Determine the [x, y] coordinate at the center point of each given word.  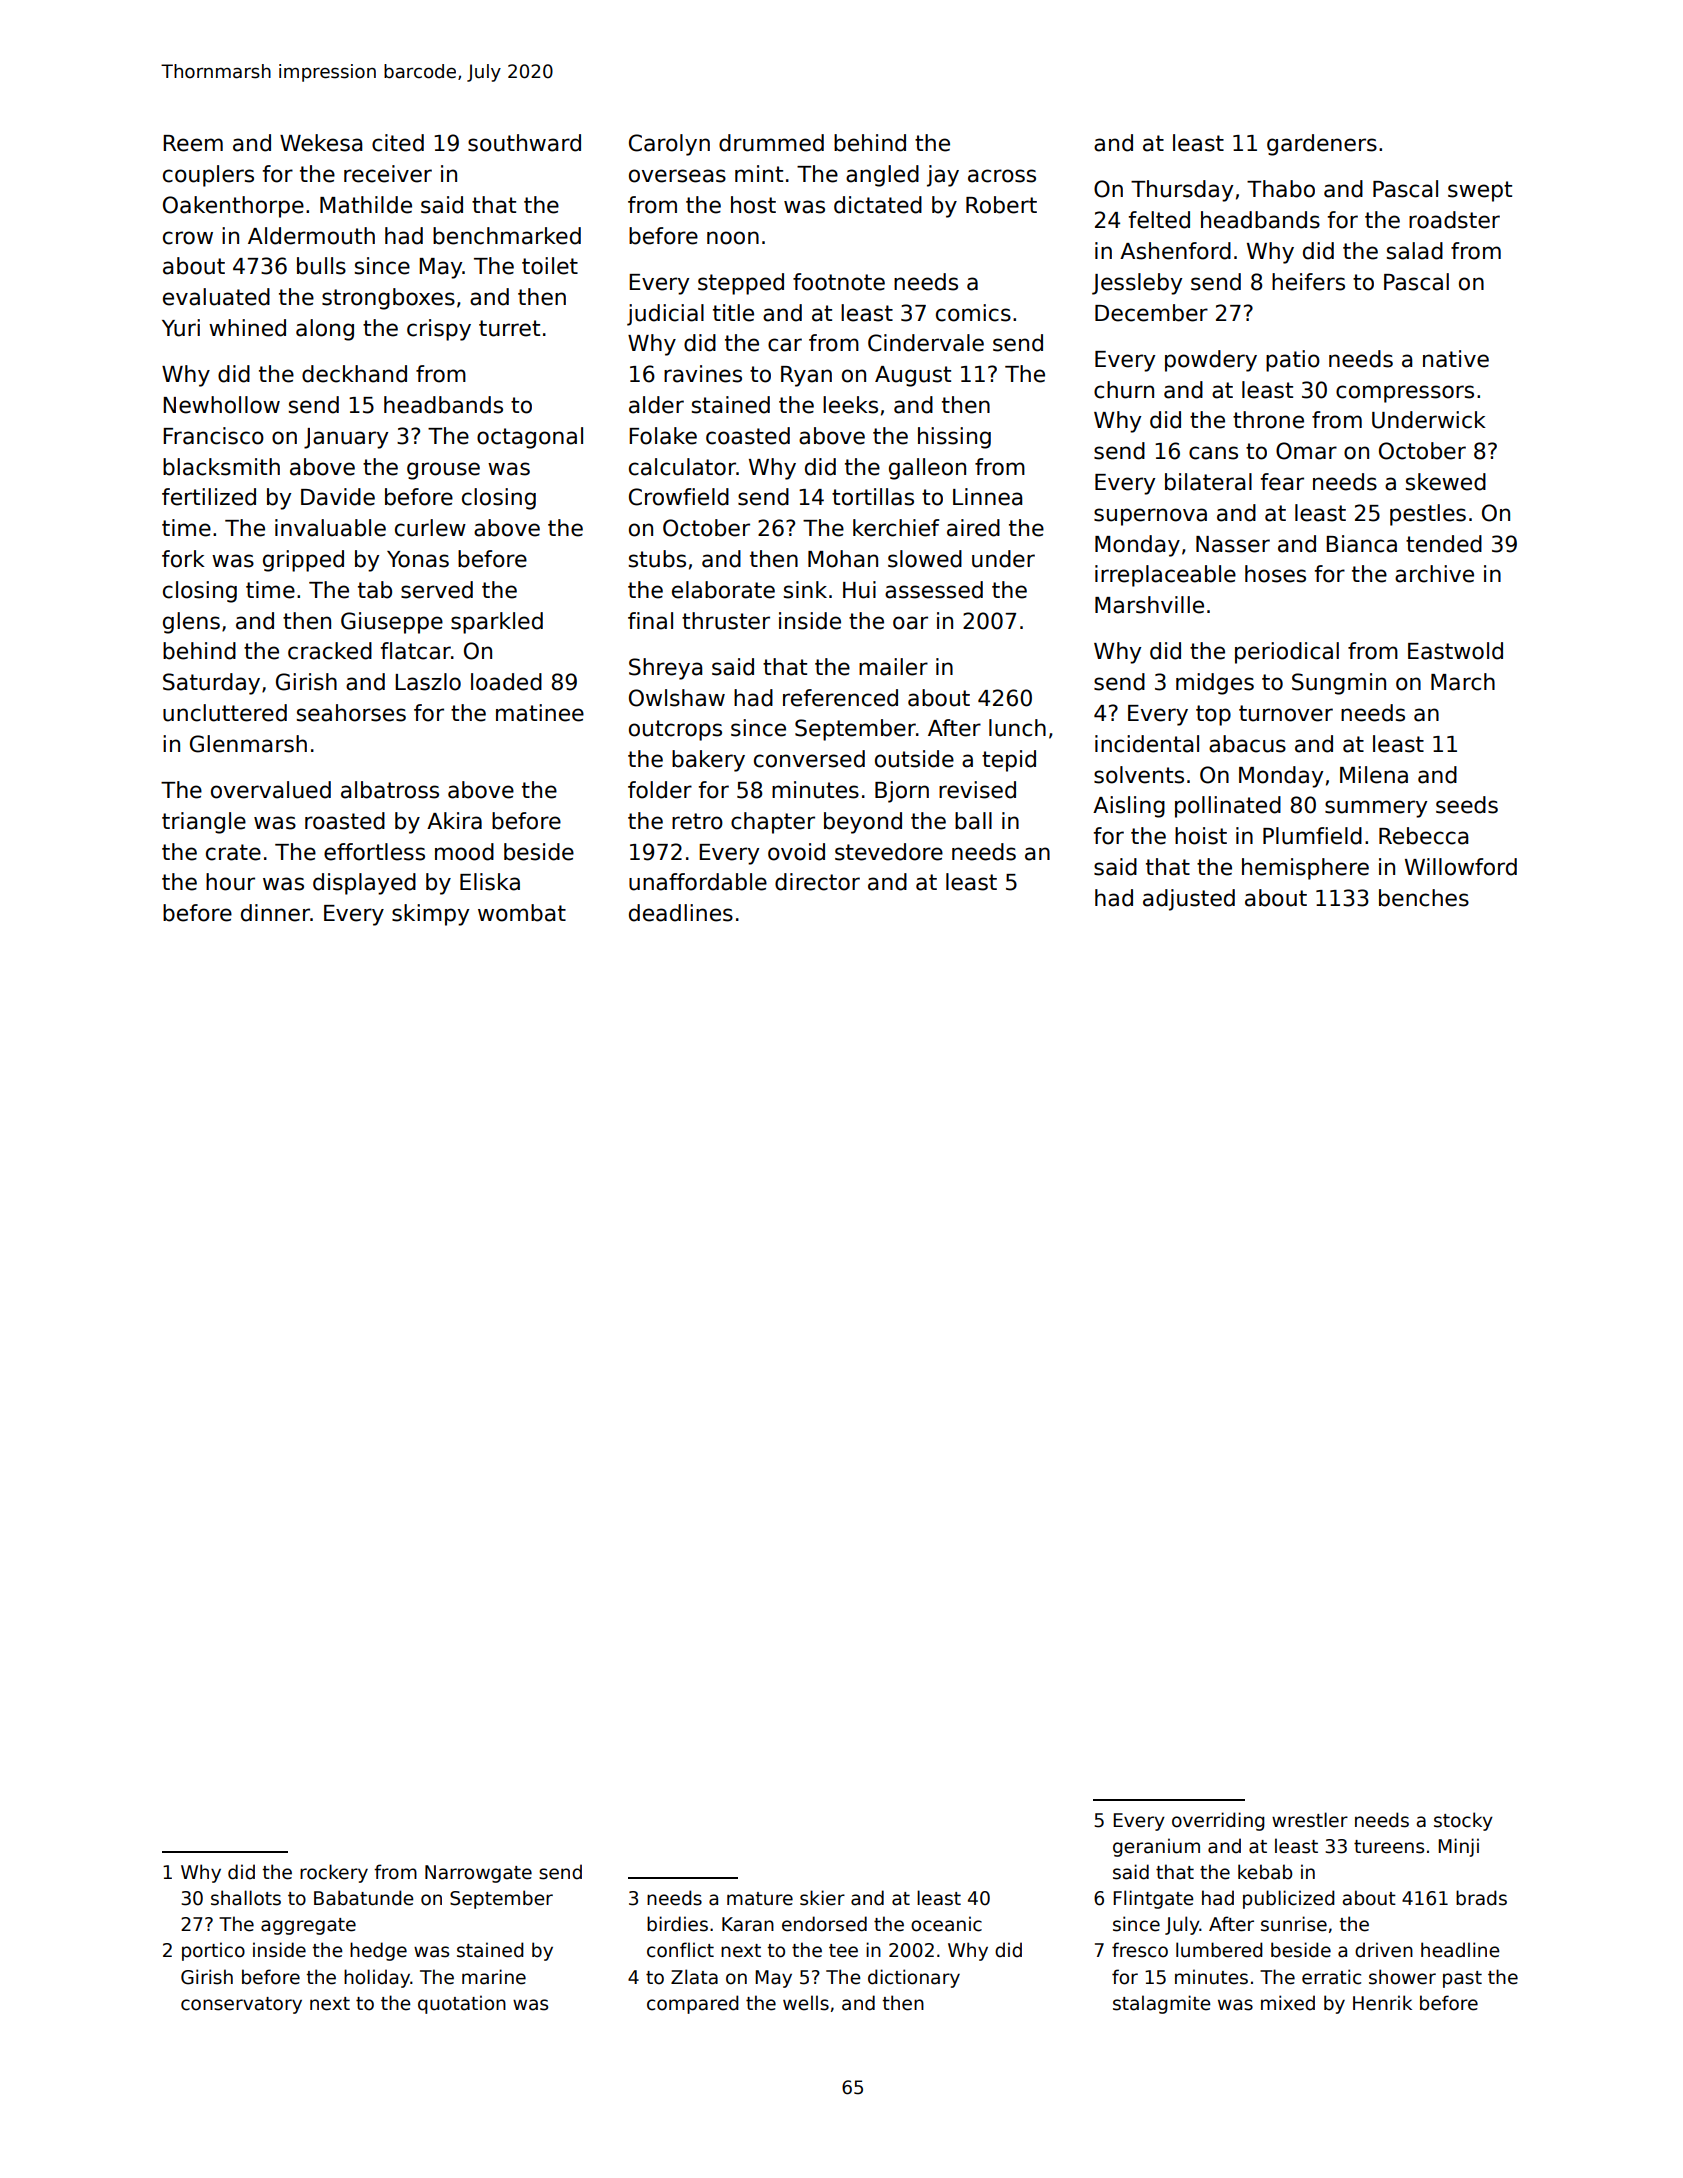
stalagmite [1162, 2004]
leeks [850, 405]
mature [760, 1899]
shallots [246, 1898]
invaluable [330, 528]
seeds [1467, 805]
